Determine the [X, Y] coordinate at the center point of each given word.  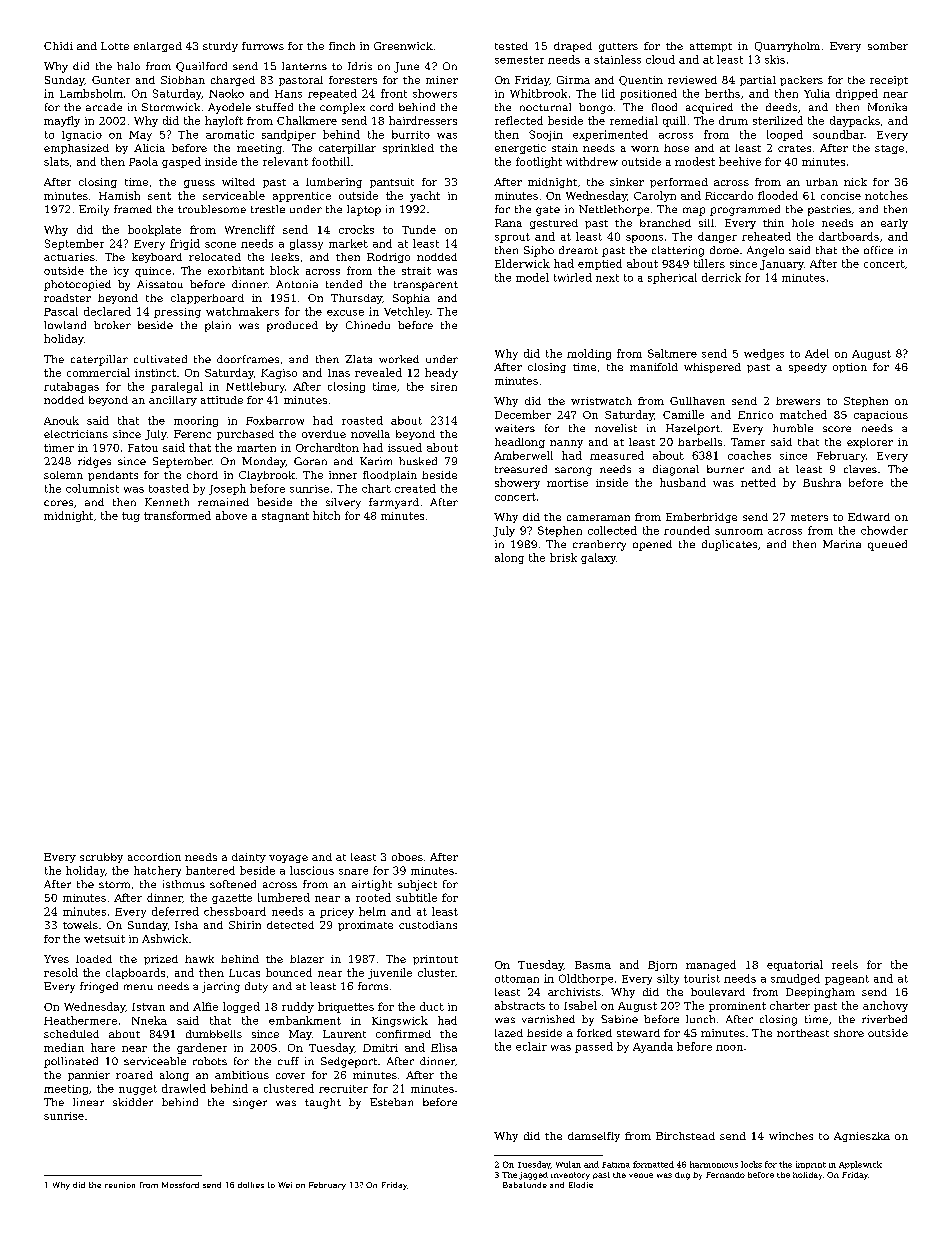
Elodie [581, 1185]
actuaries [69, 257]
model [532, 277]
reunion [120, 1185]
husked [418, 461]
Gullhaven [697, 401]
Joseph [227, 489]
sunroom [739, 532]
